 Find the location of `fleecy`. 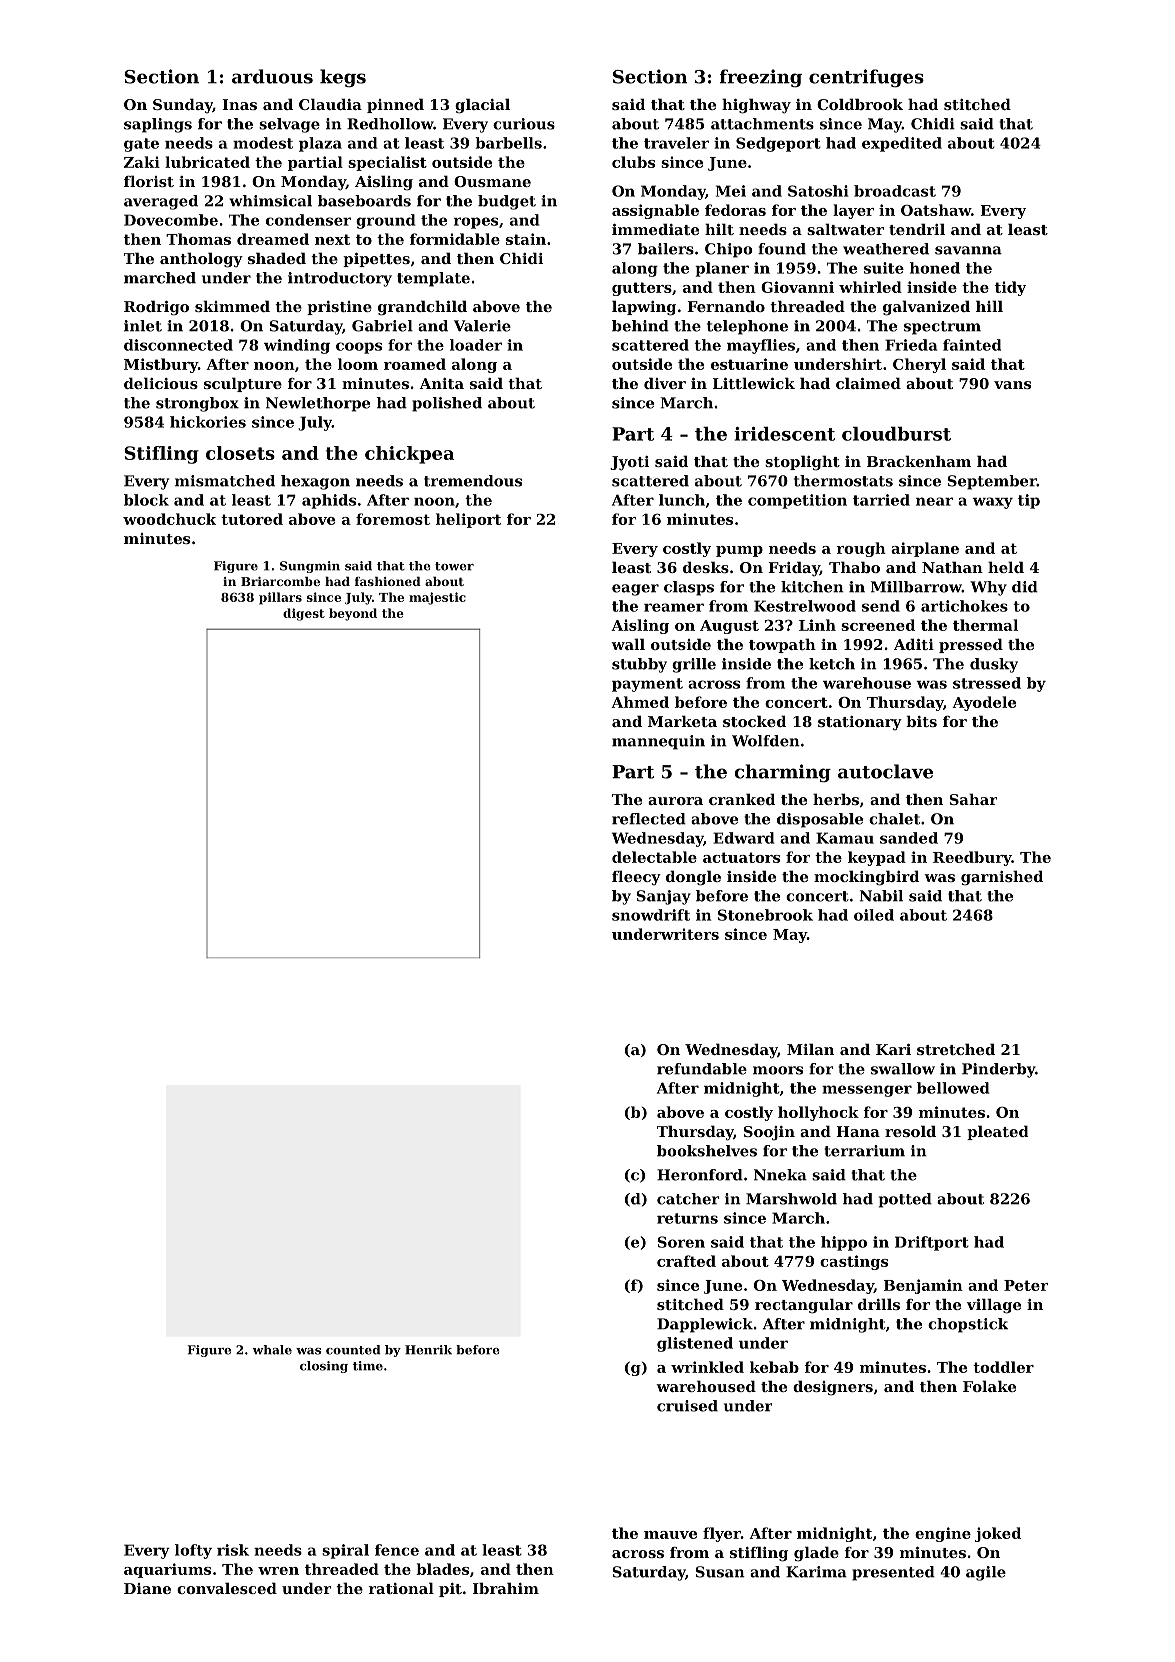

fleecy is located at coordinates (636, 877).
